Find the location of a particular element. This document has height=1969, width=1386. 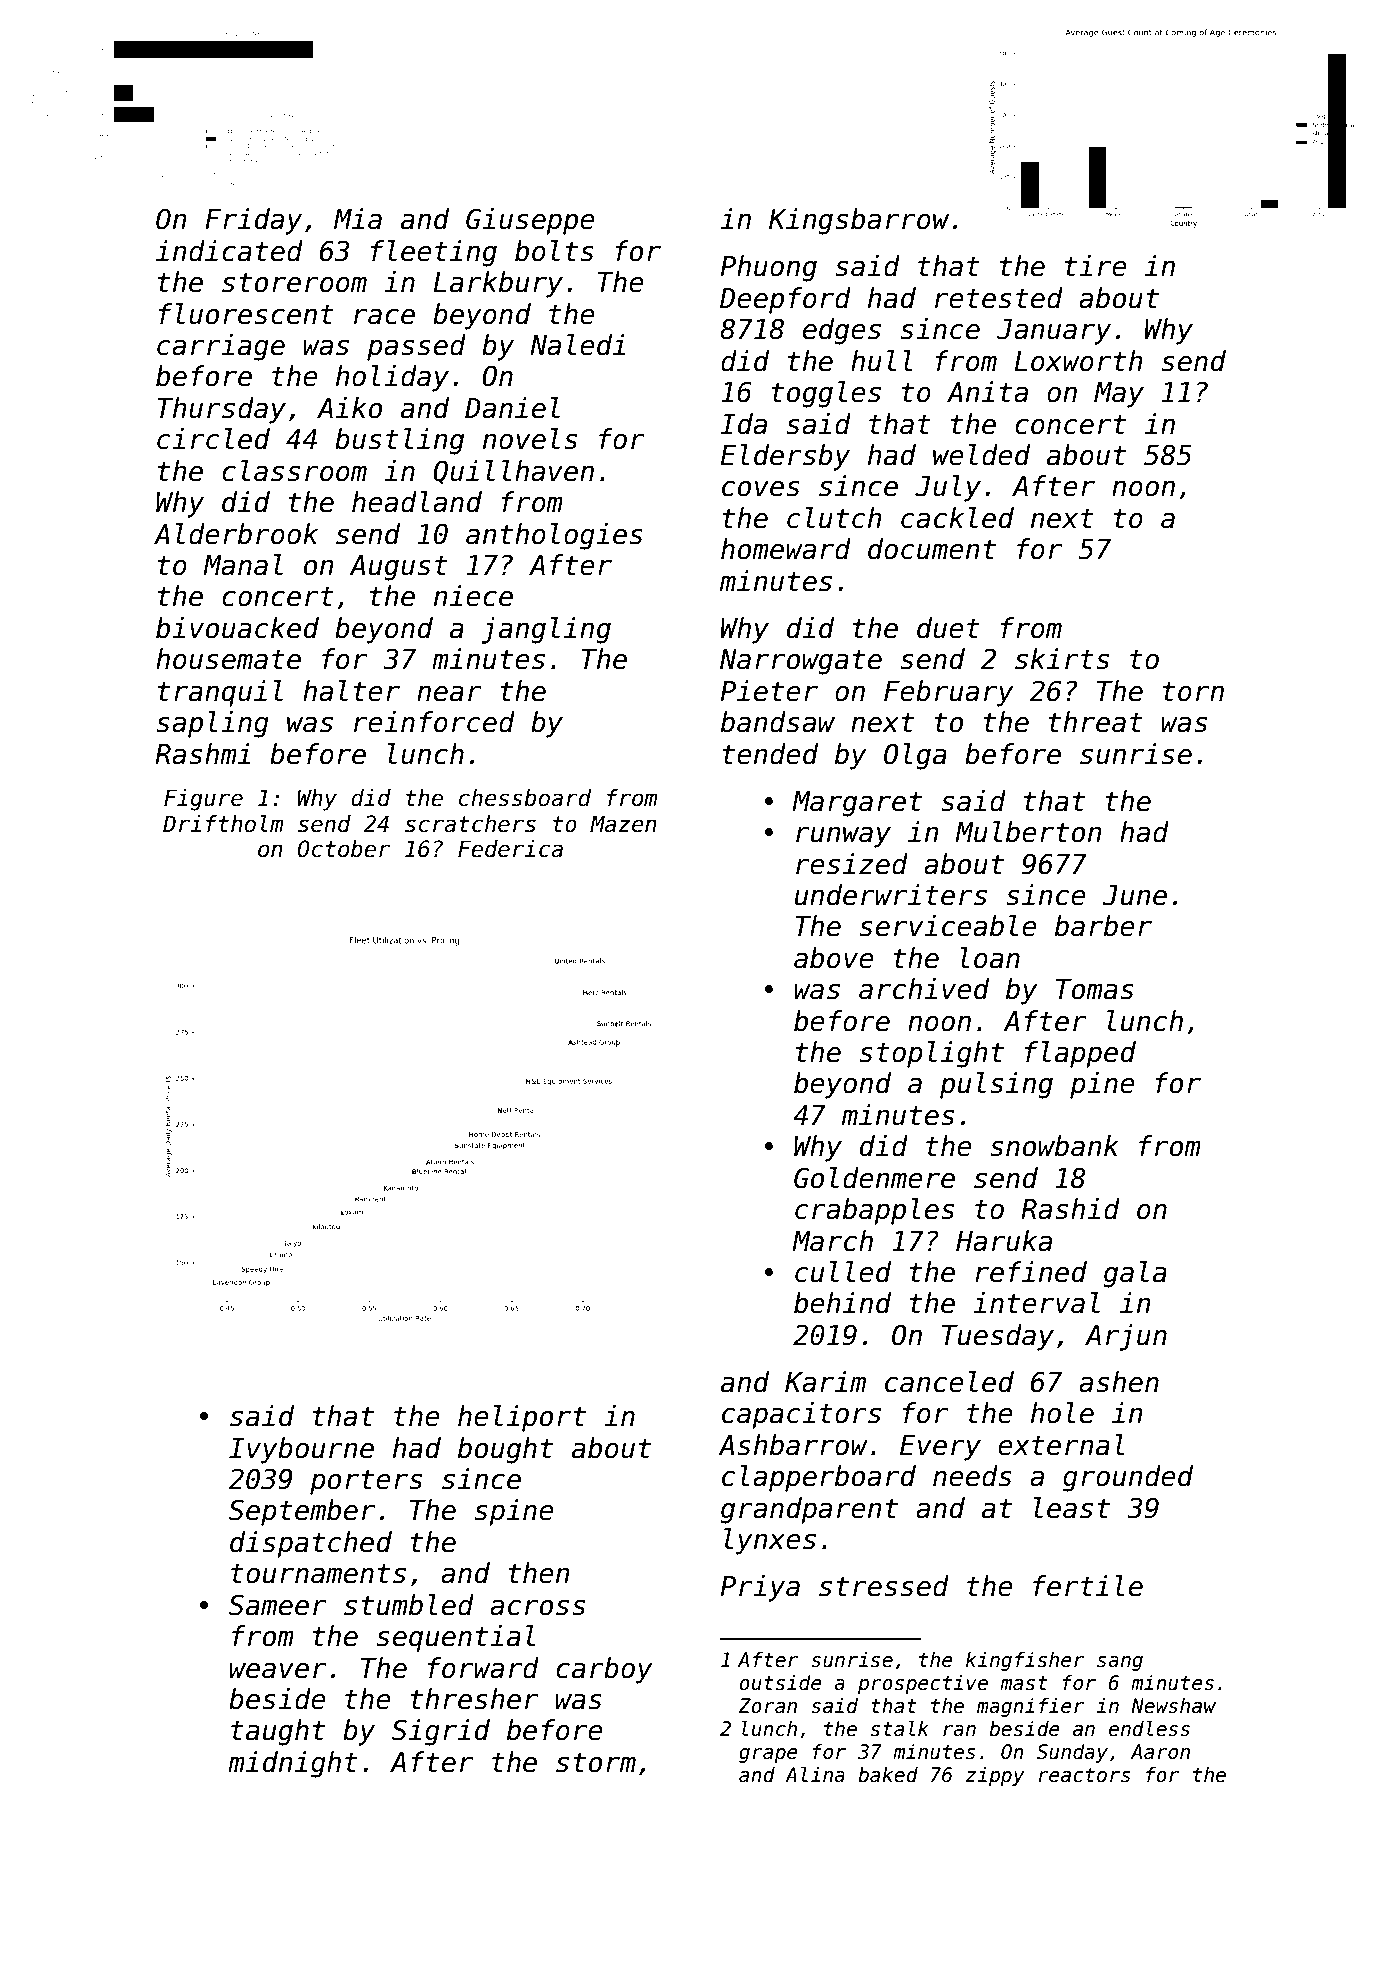

Mia is located at coordinates (358, 219).
